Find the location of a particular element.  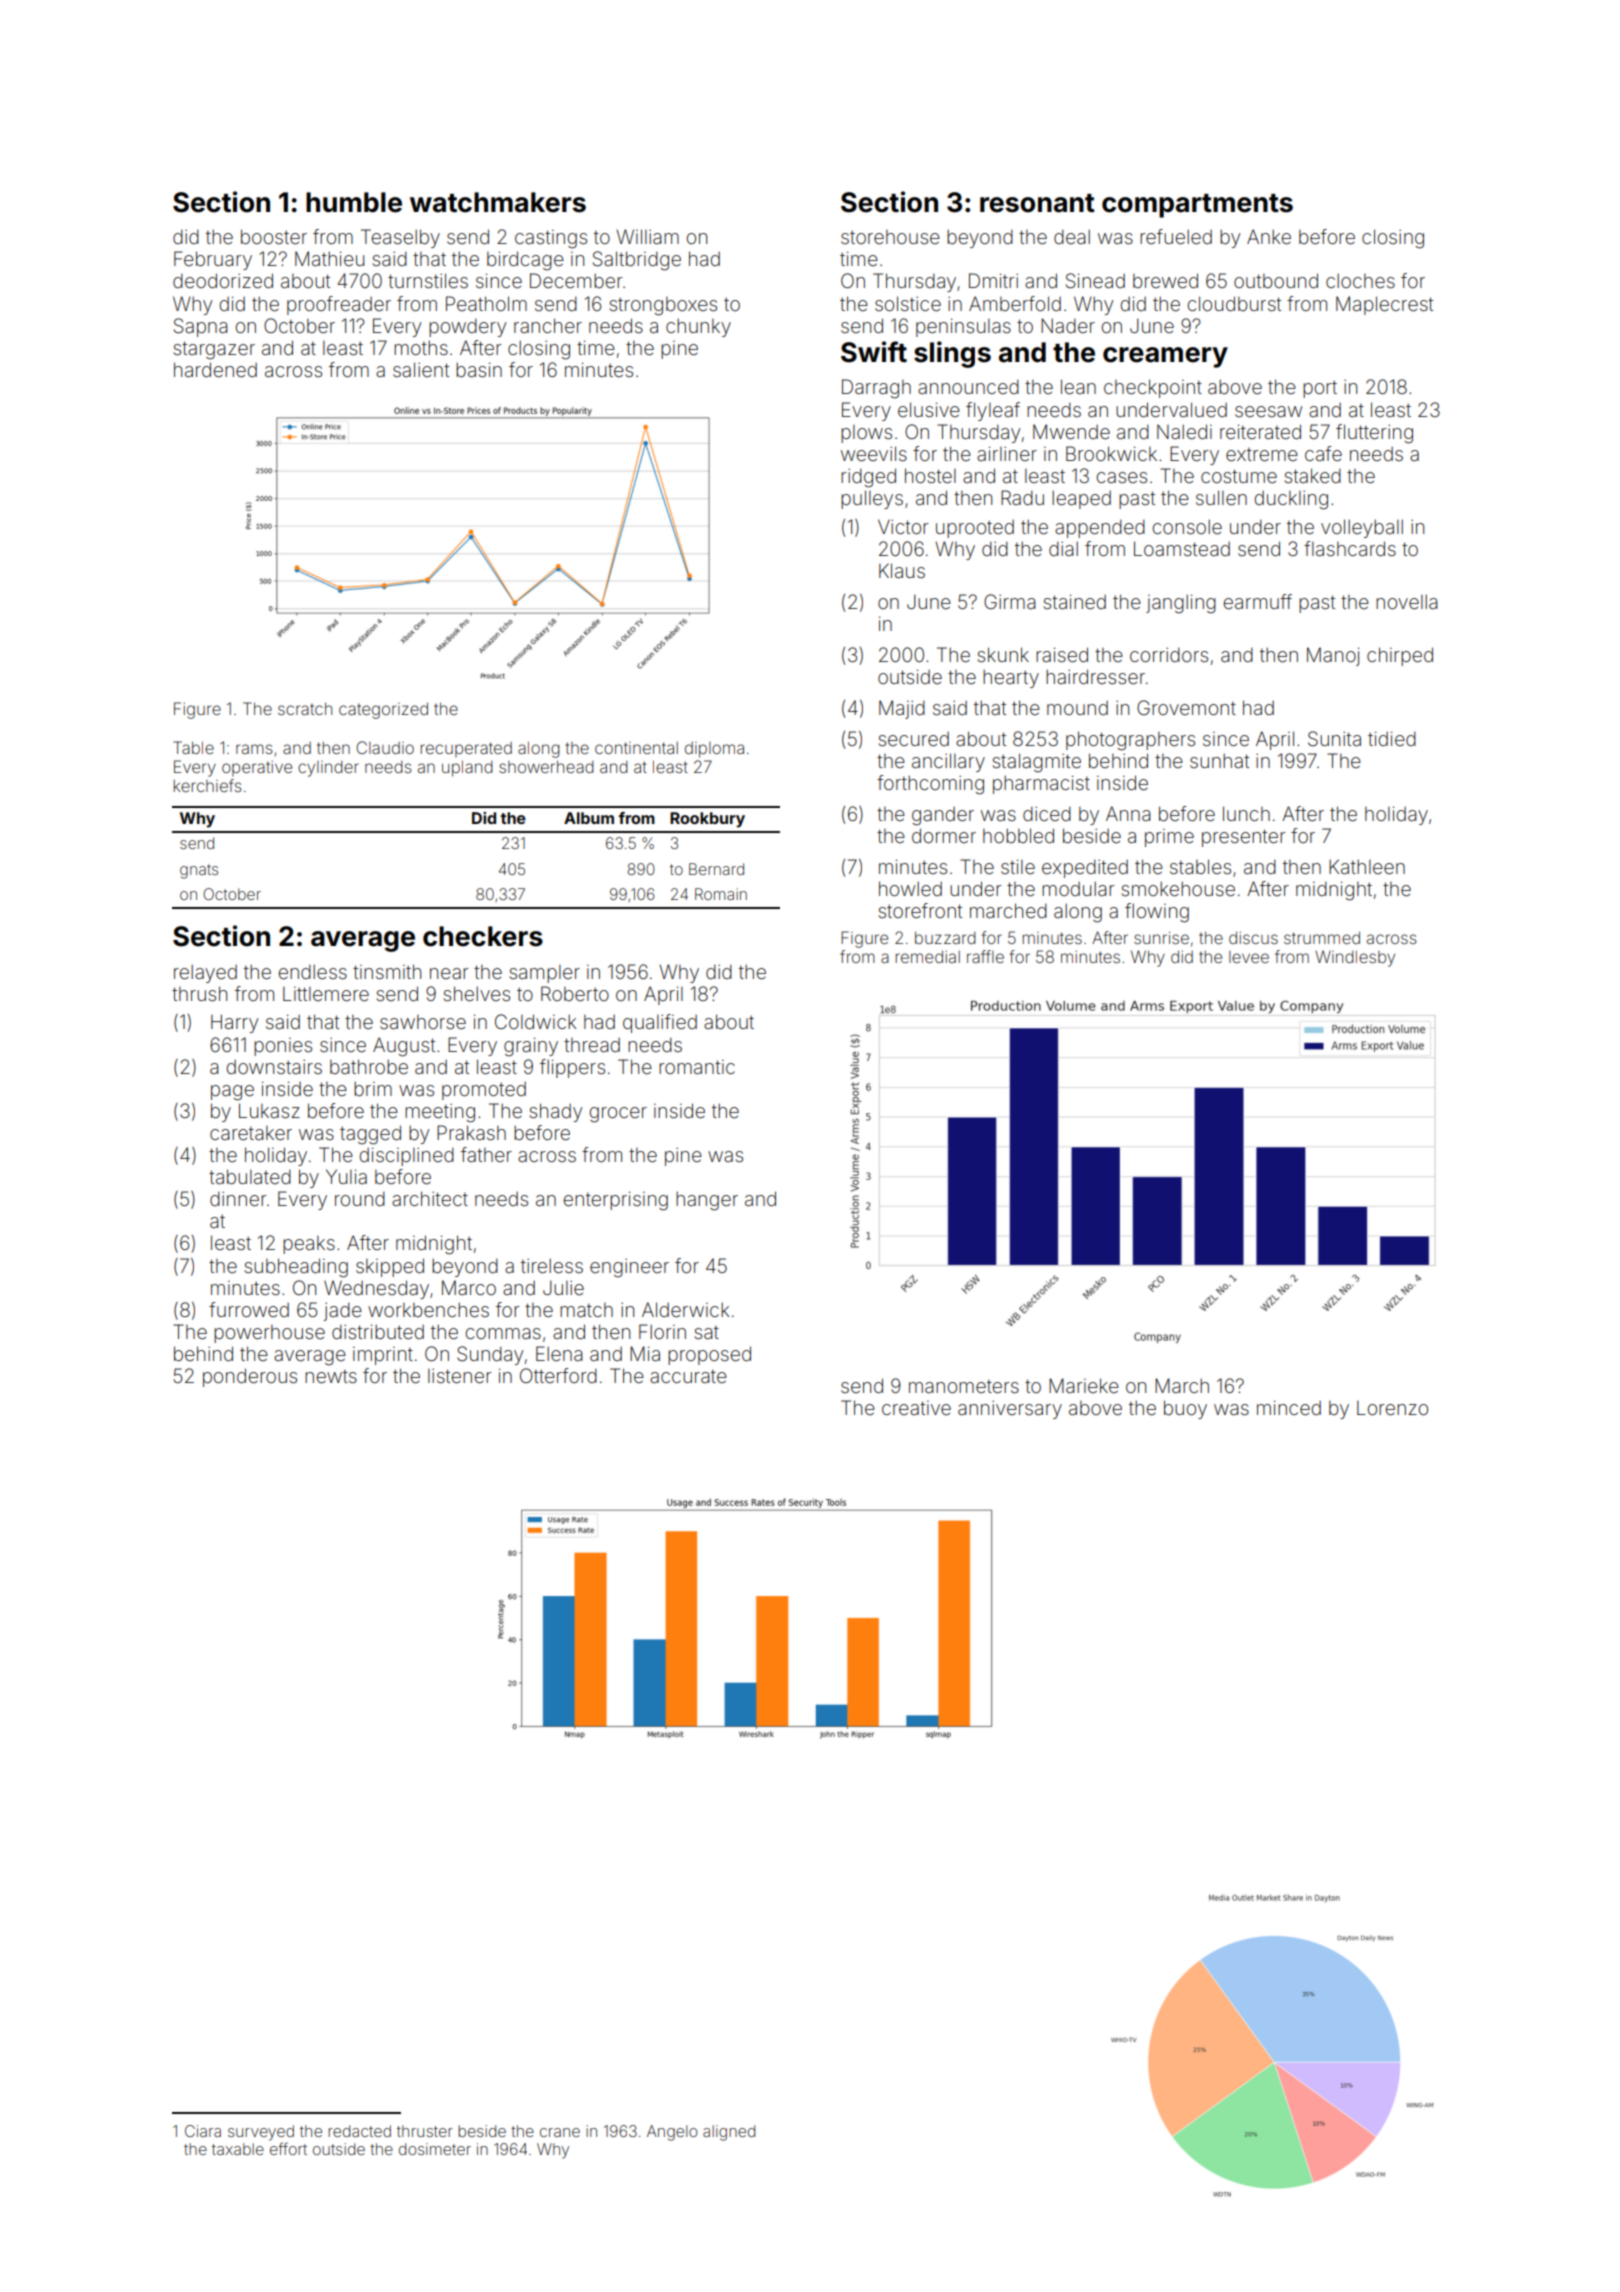

tidied is located at coordinates (1392, 739).
